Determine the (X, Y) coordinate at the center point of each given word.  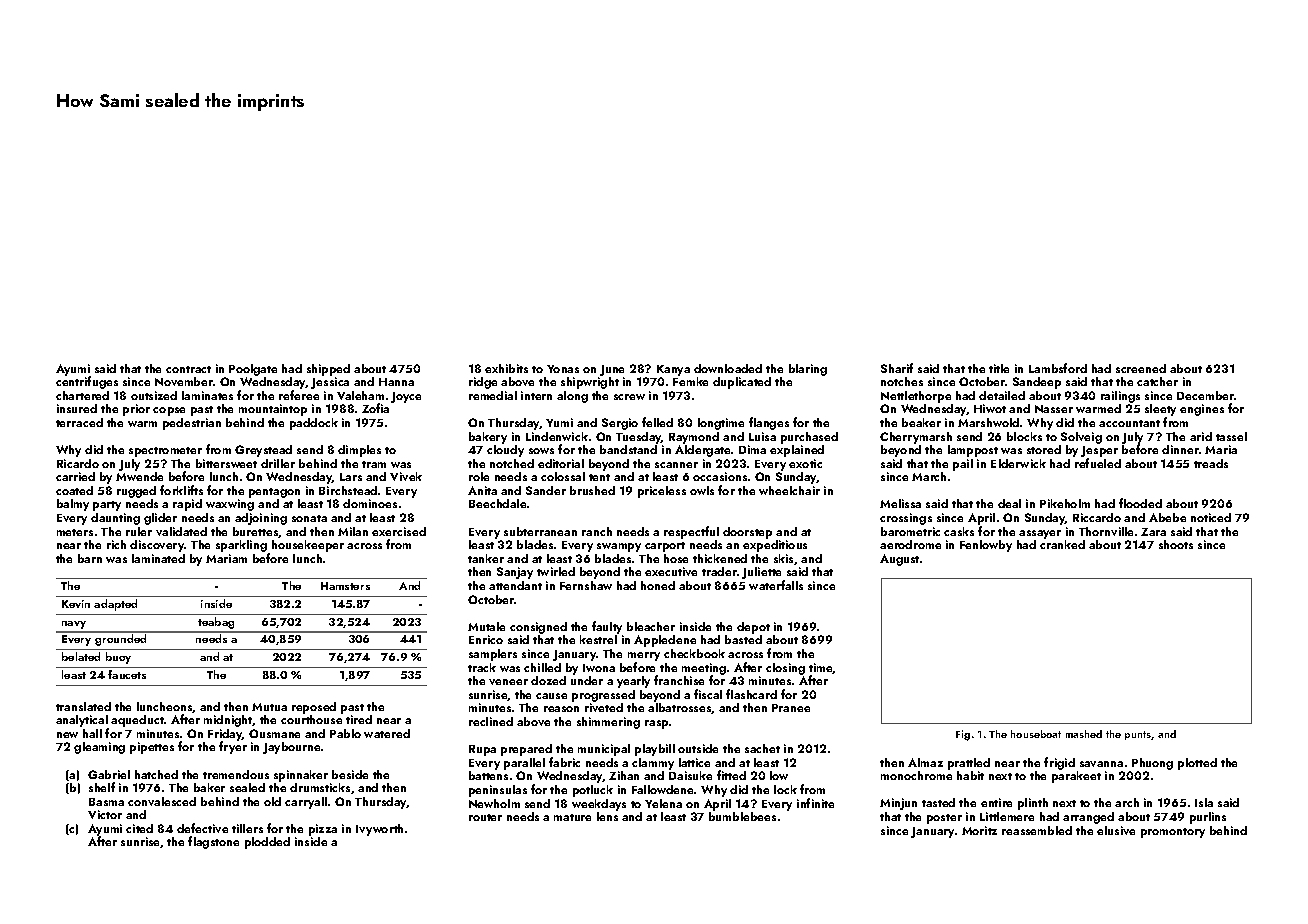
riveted (604, 707)
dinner (1180, 449)
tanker (486, 558)
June (612, 370)
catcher (1157, 381)
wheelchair (789, 490)
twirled (556, 571)
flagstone (213, 842)
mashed (1084, 734)
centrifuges (87, 382)
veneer (508, 682)
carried (75, 476)
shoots (1176, 544)
